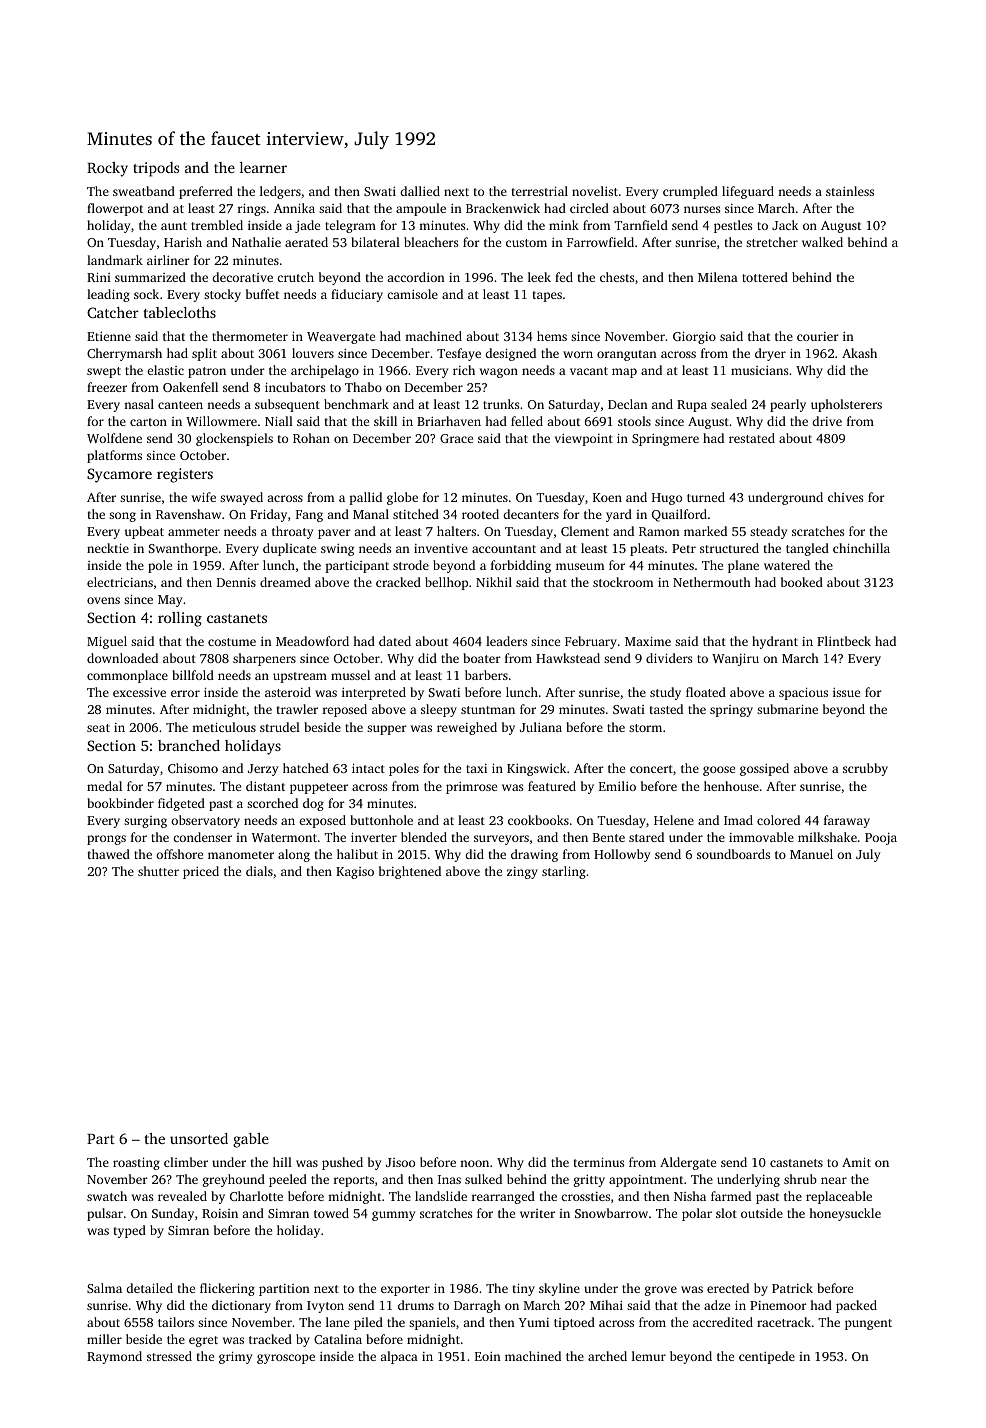 The width and height of the page is (986, 1428). Describe the element at coordinates (250, 336) in the page. I see `thermometer` at that location.
